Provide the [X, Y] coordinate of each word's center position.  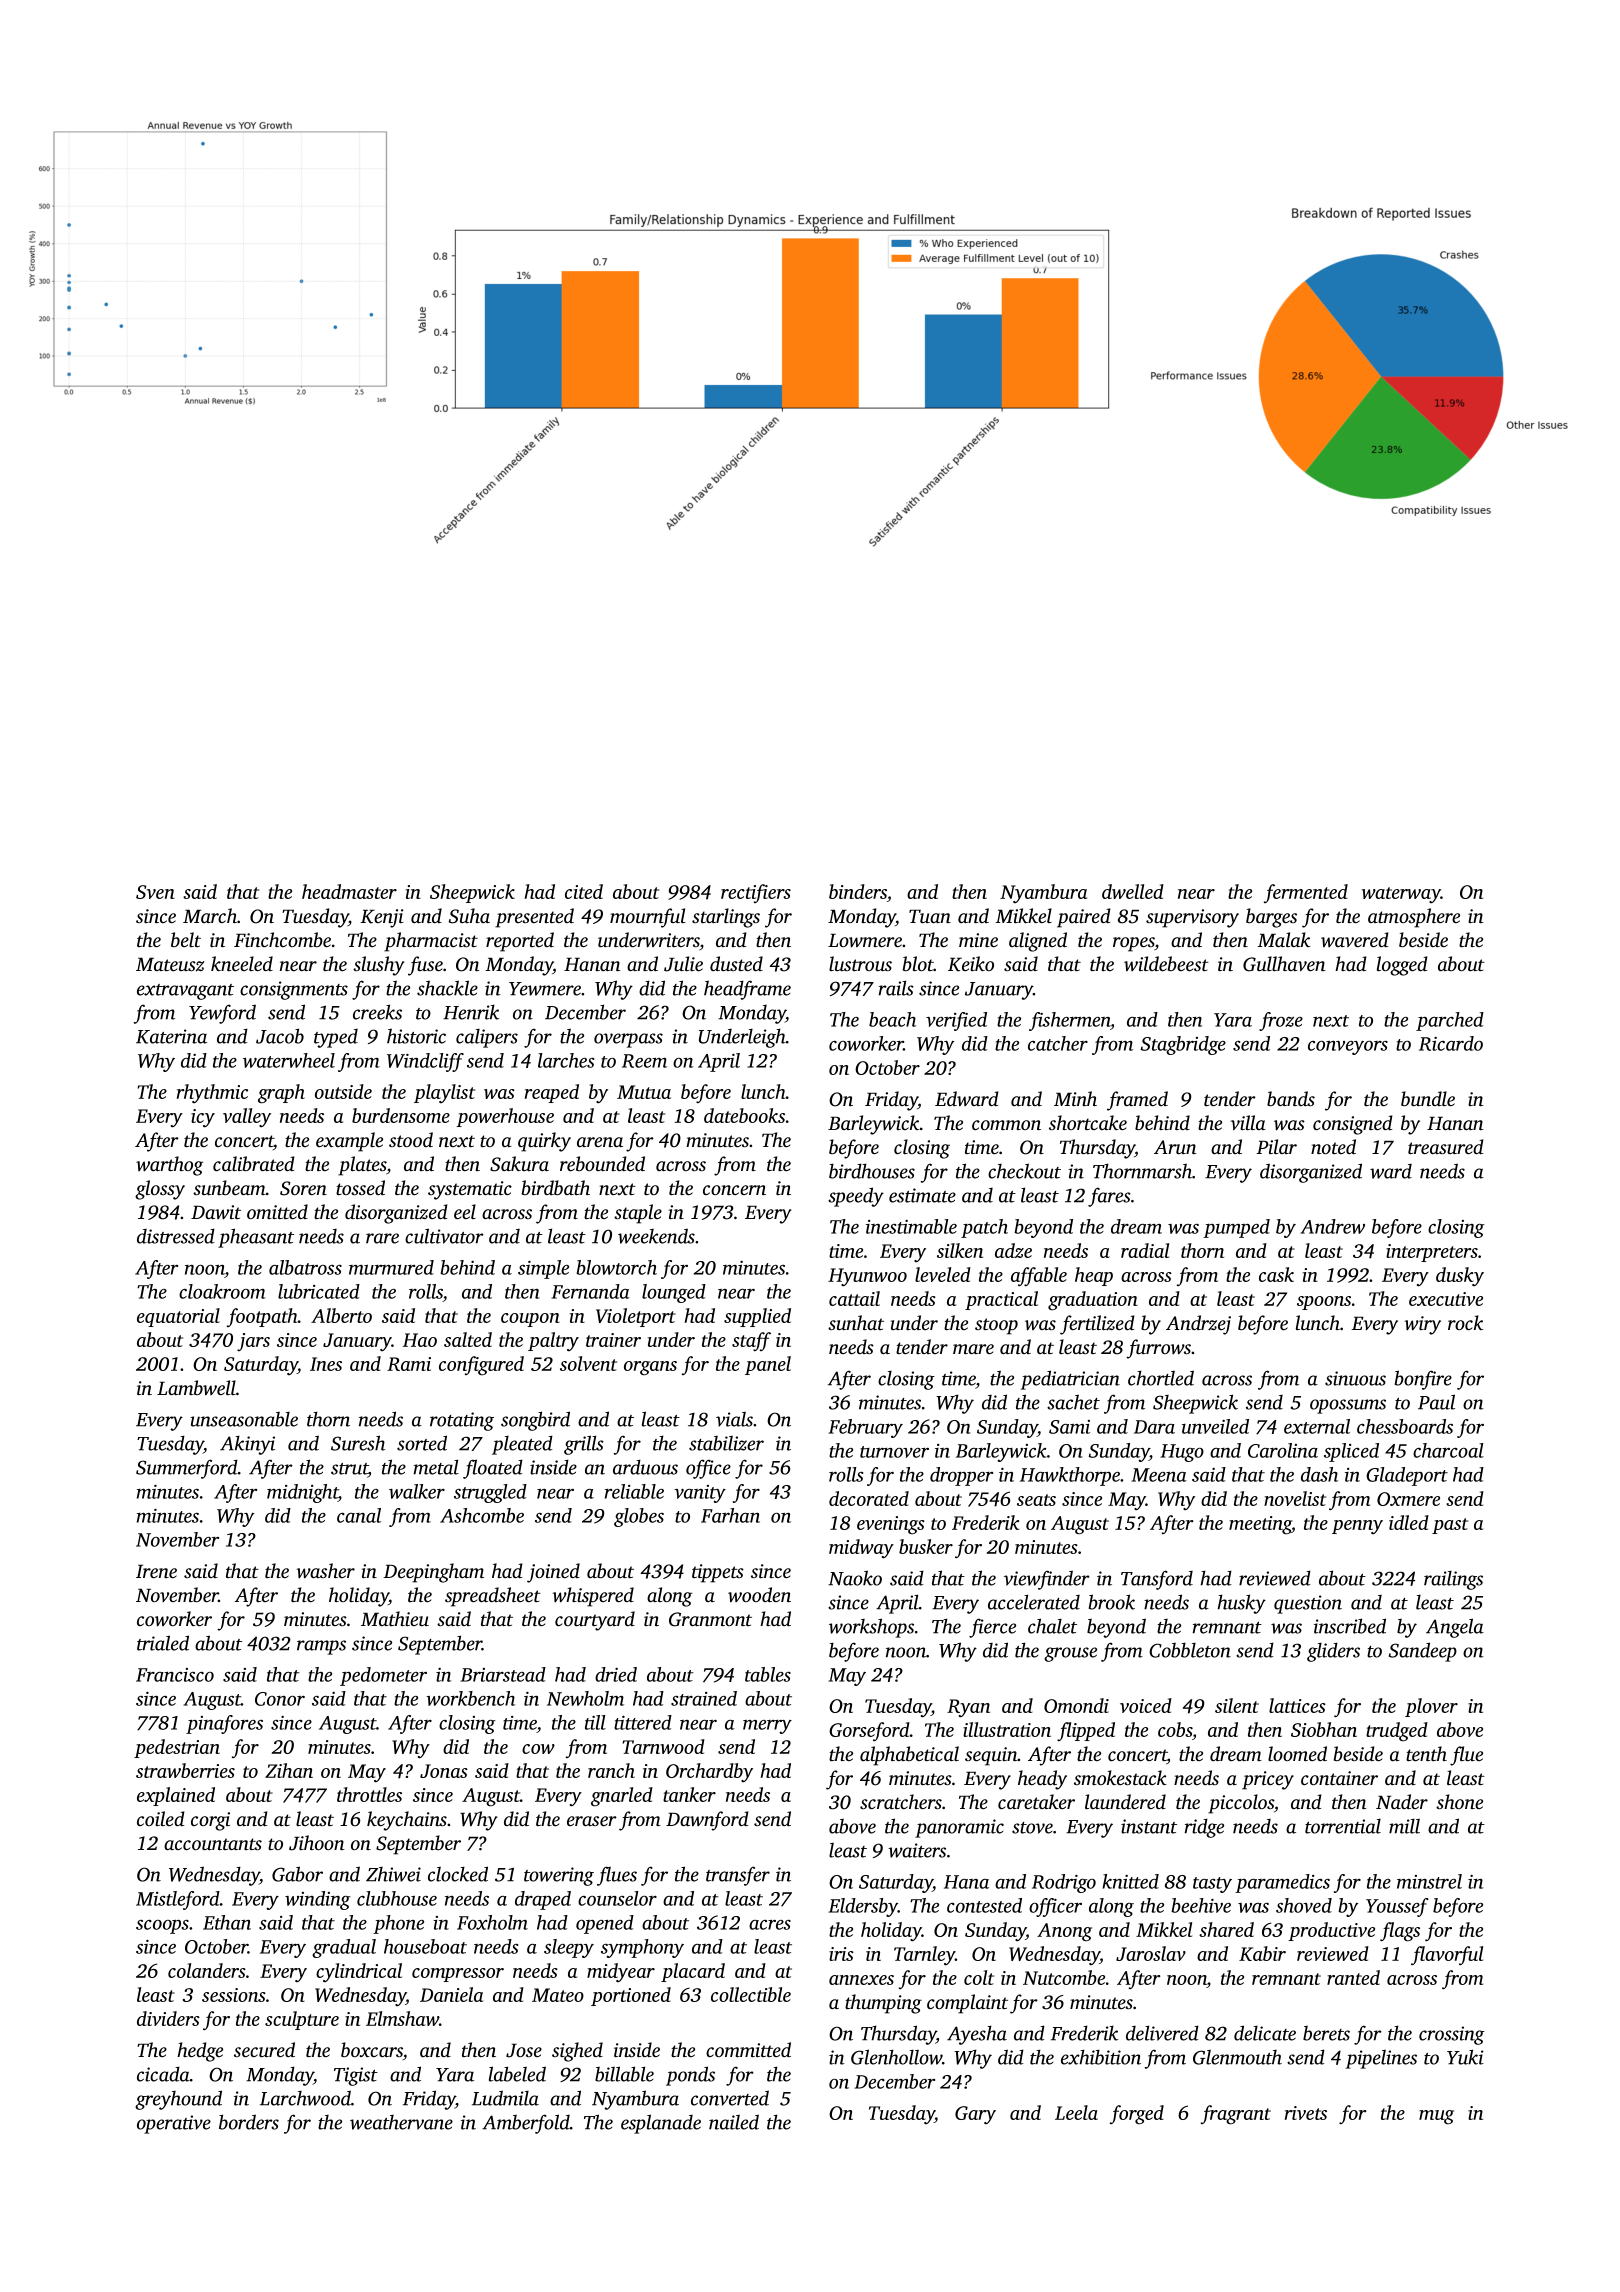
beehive [1201, 1905]
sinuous [1355, 1378]
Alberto [341, 1315]
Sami [1069, 1427]
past [1450, 1526]
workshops [871, 1628]
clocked [458, 1874]
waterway [1401, 895]
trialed [163, 1643]
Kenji [382, 918]
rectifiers [756, 893]
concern [734, 1190]
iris [841, 1954]
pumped [1236, 1228]
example [349, 1142]
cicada [163, 2074]
